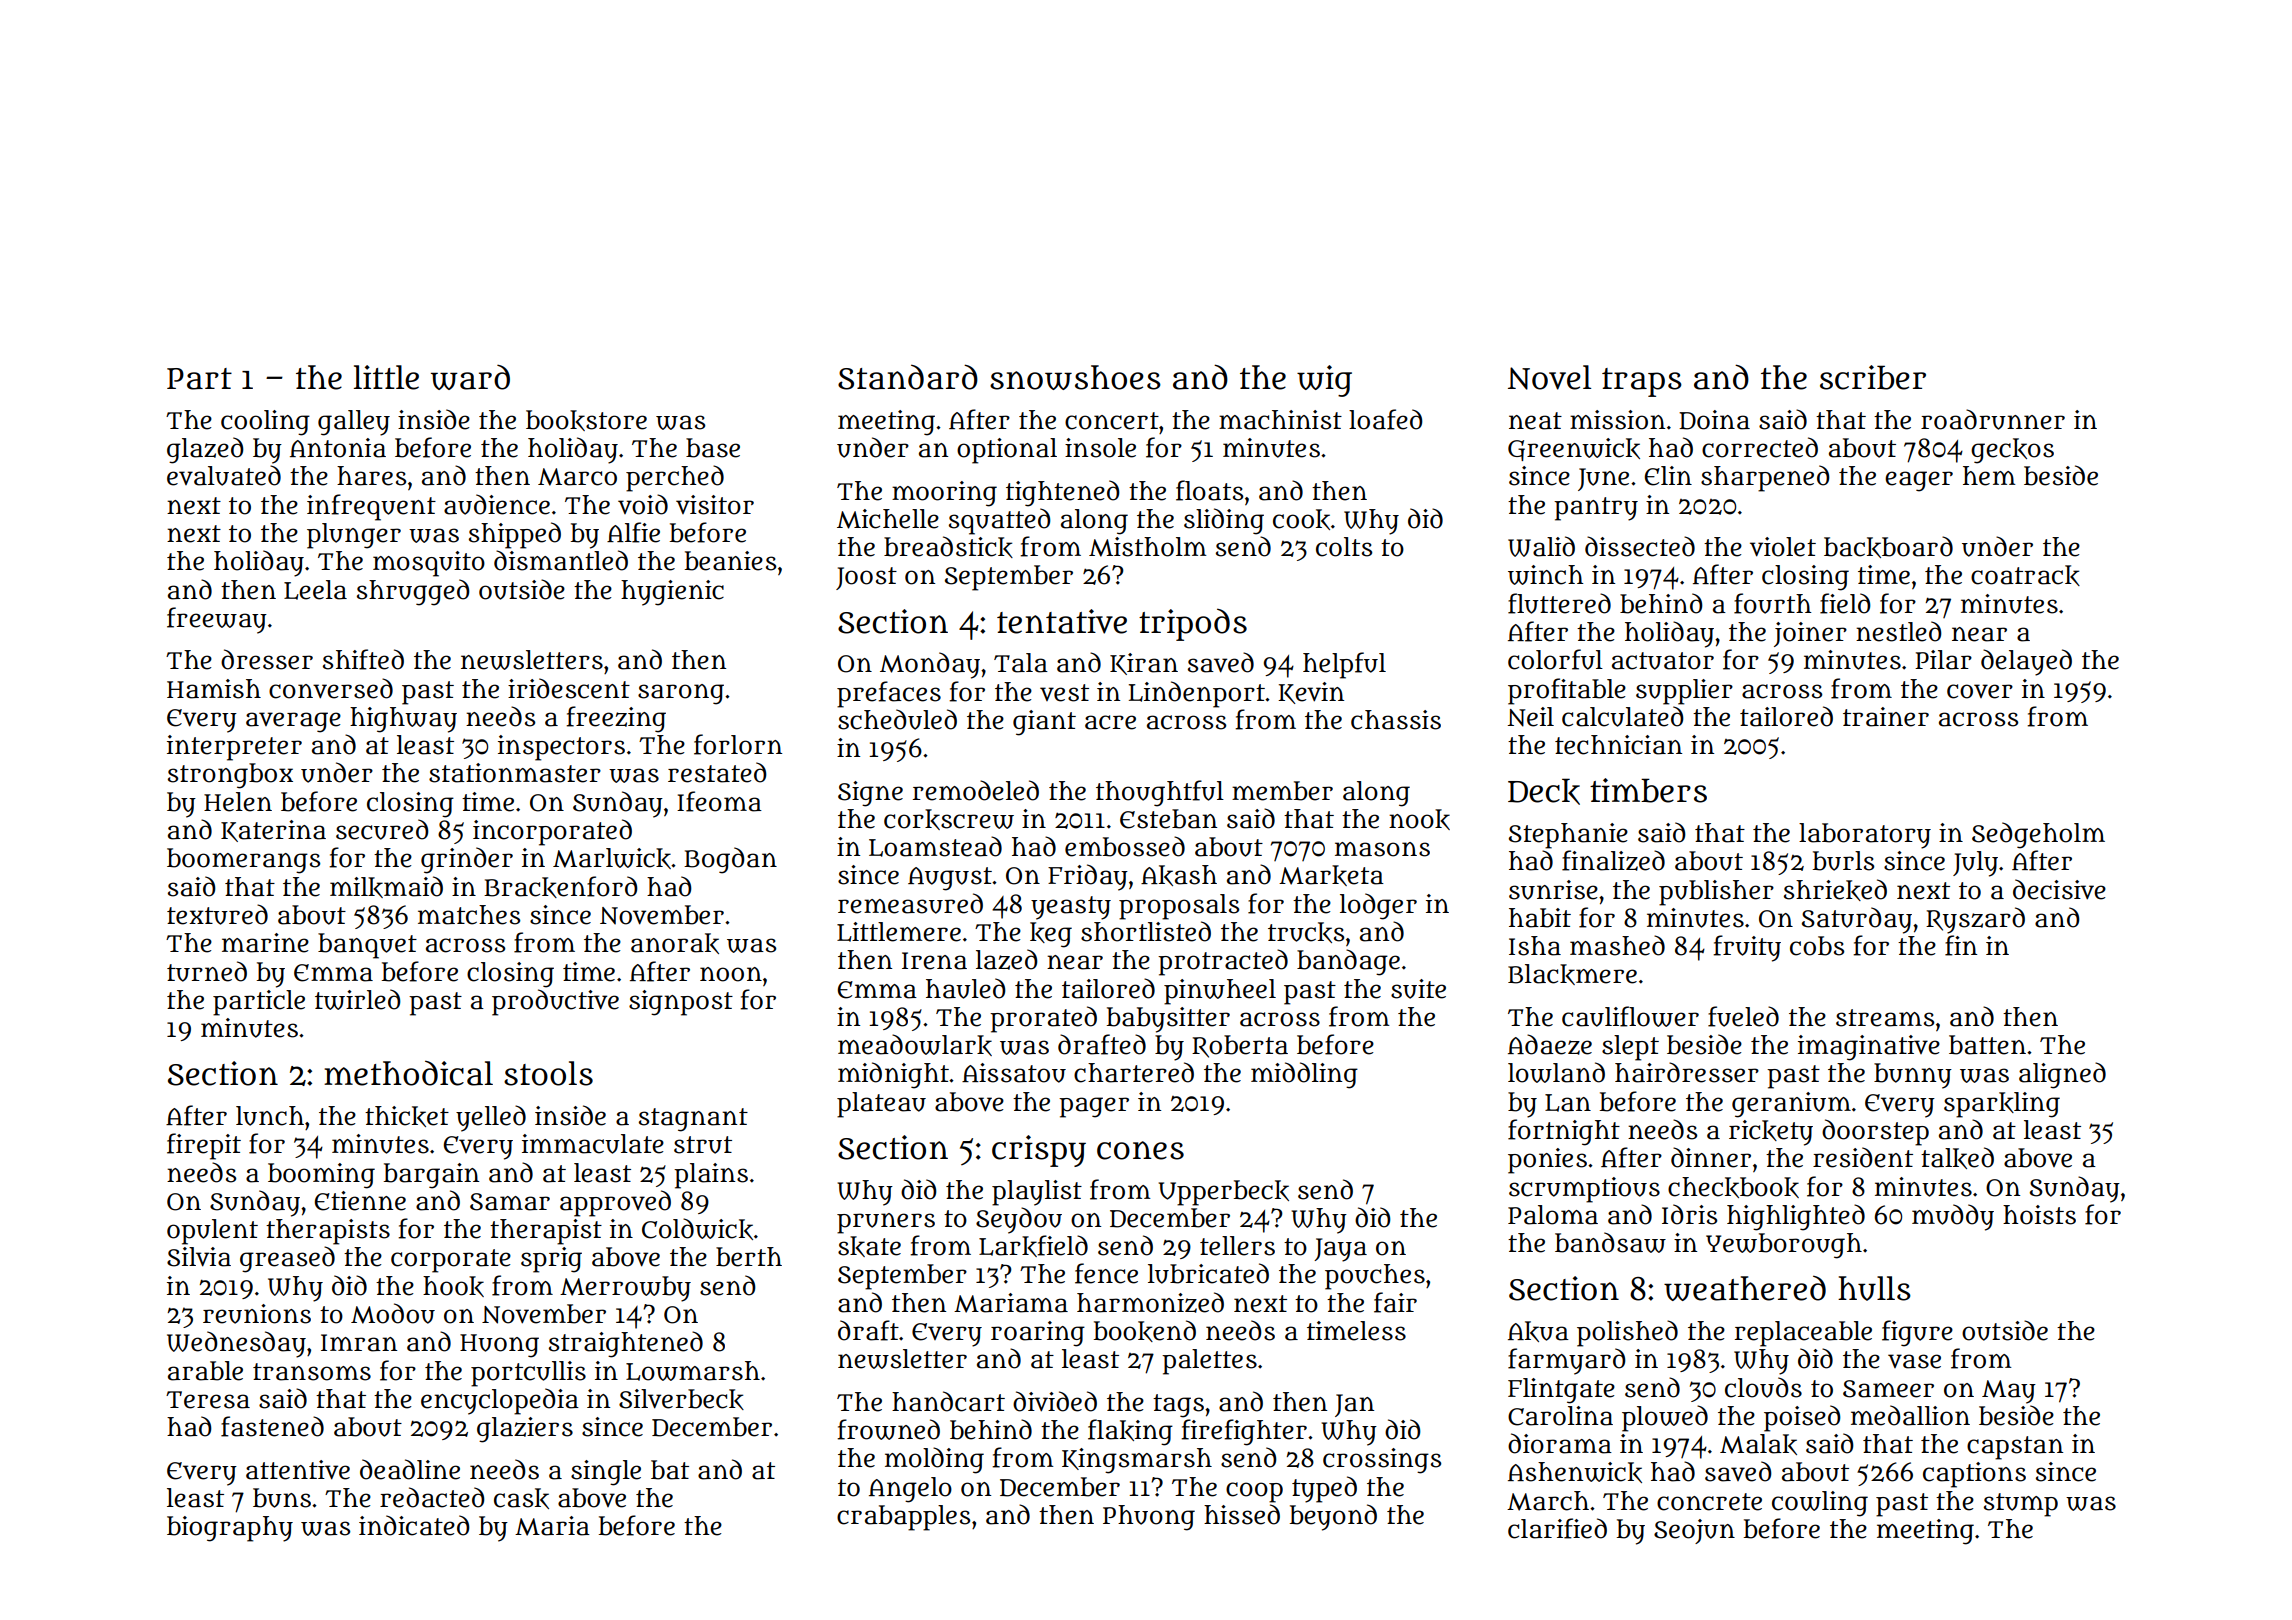  I want to click on machinist, so click(1280, 420).
